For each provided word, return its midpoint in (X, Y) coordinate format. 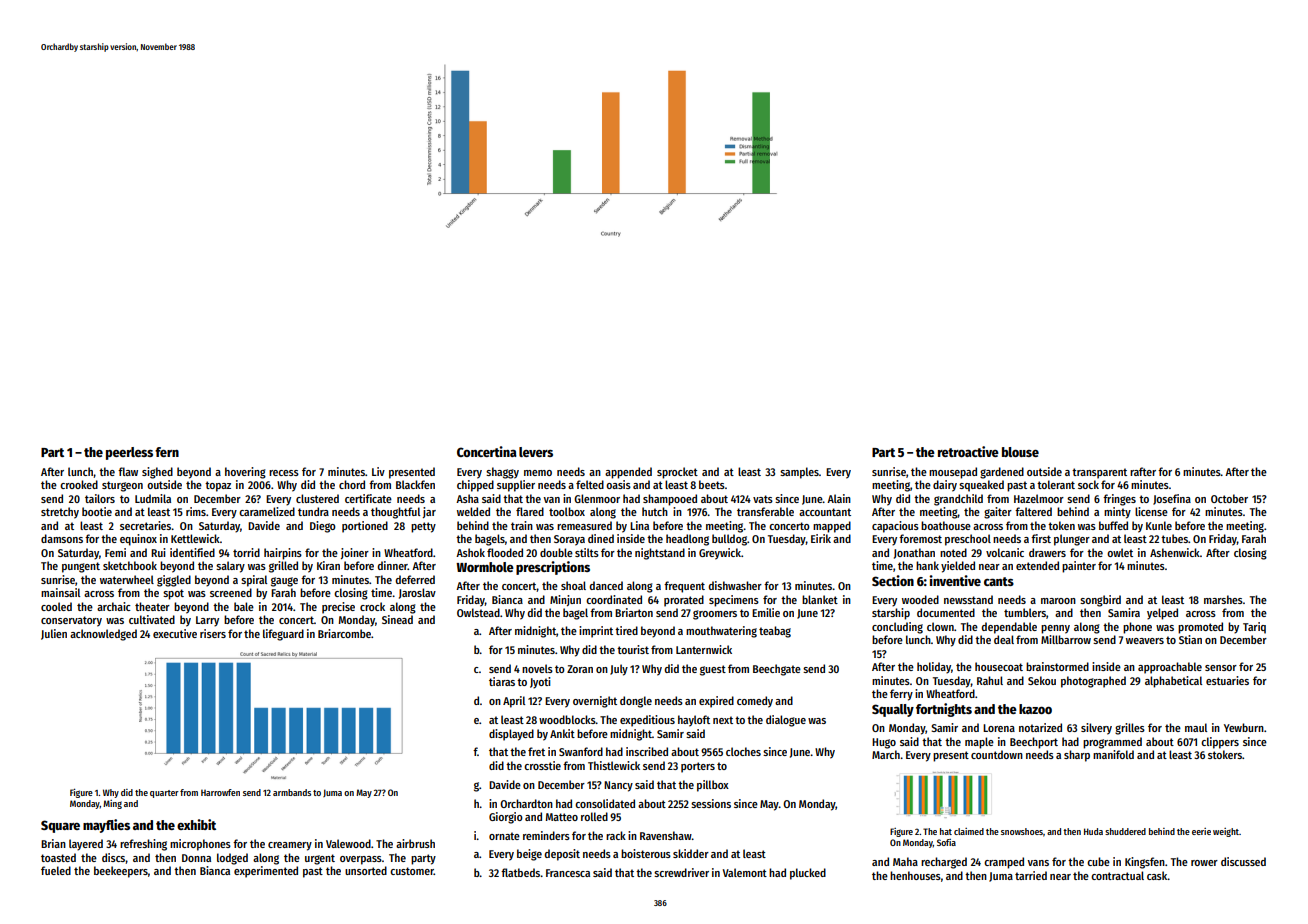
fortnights (944, 710)
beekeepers (121, 872)
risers (213, 633)
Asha (467, 498)
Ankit (562, 733)
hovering (245, 473)
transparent (1099, 473)
